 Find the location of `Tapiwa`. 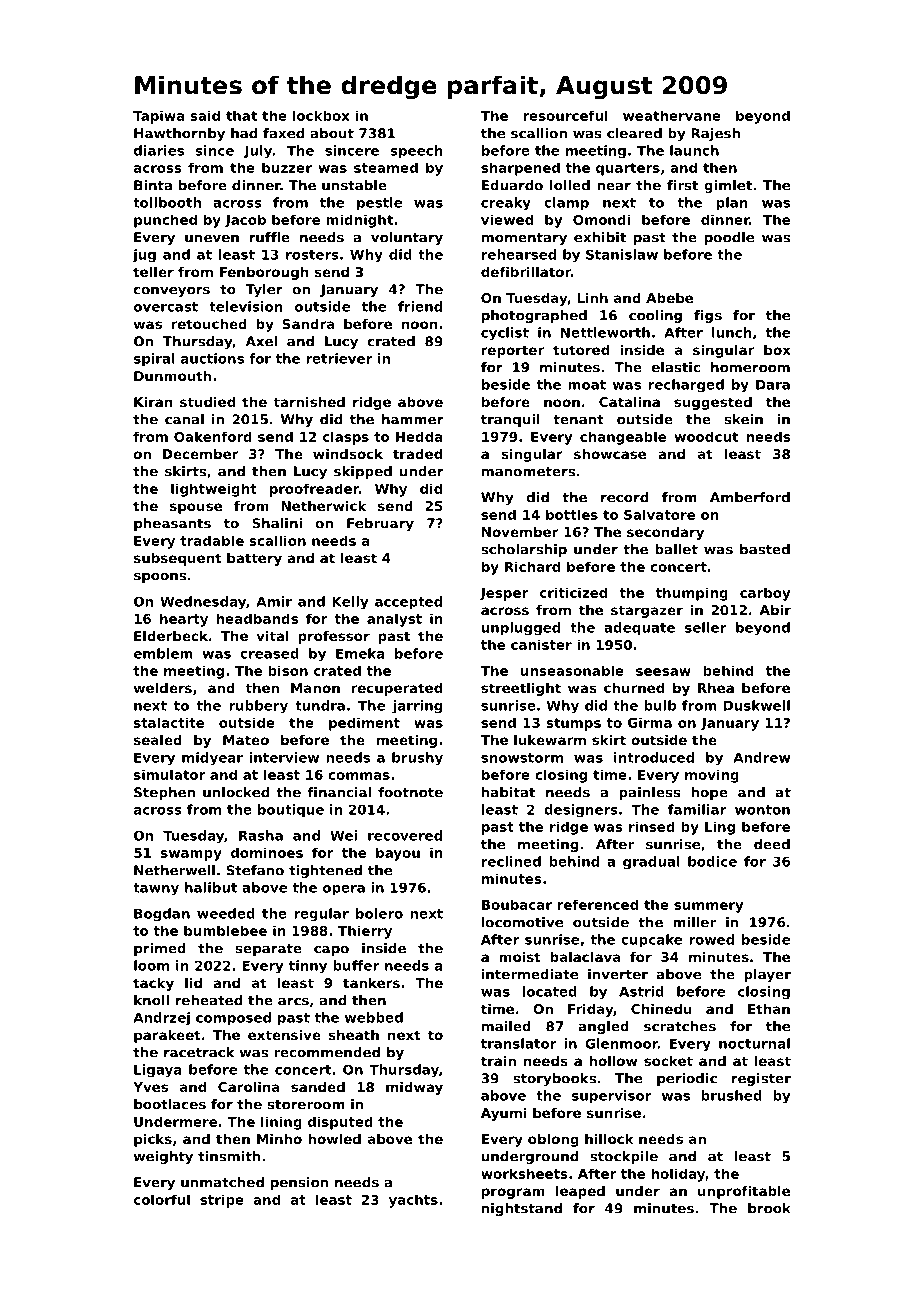

Tapiwa is located at coordinates (159, 117).
